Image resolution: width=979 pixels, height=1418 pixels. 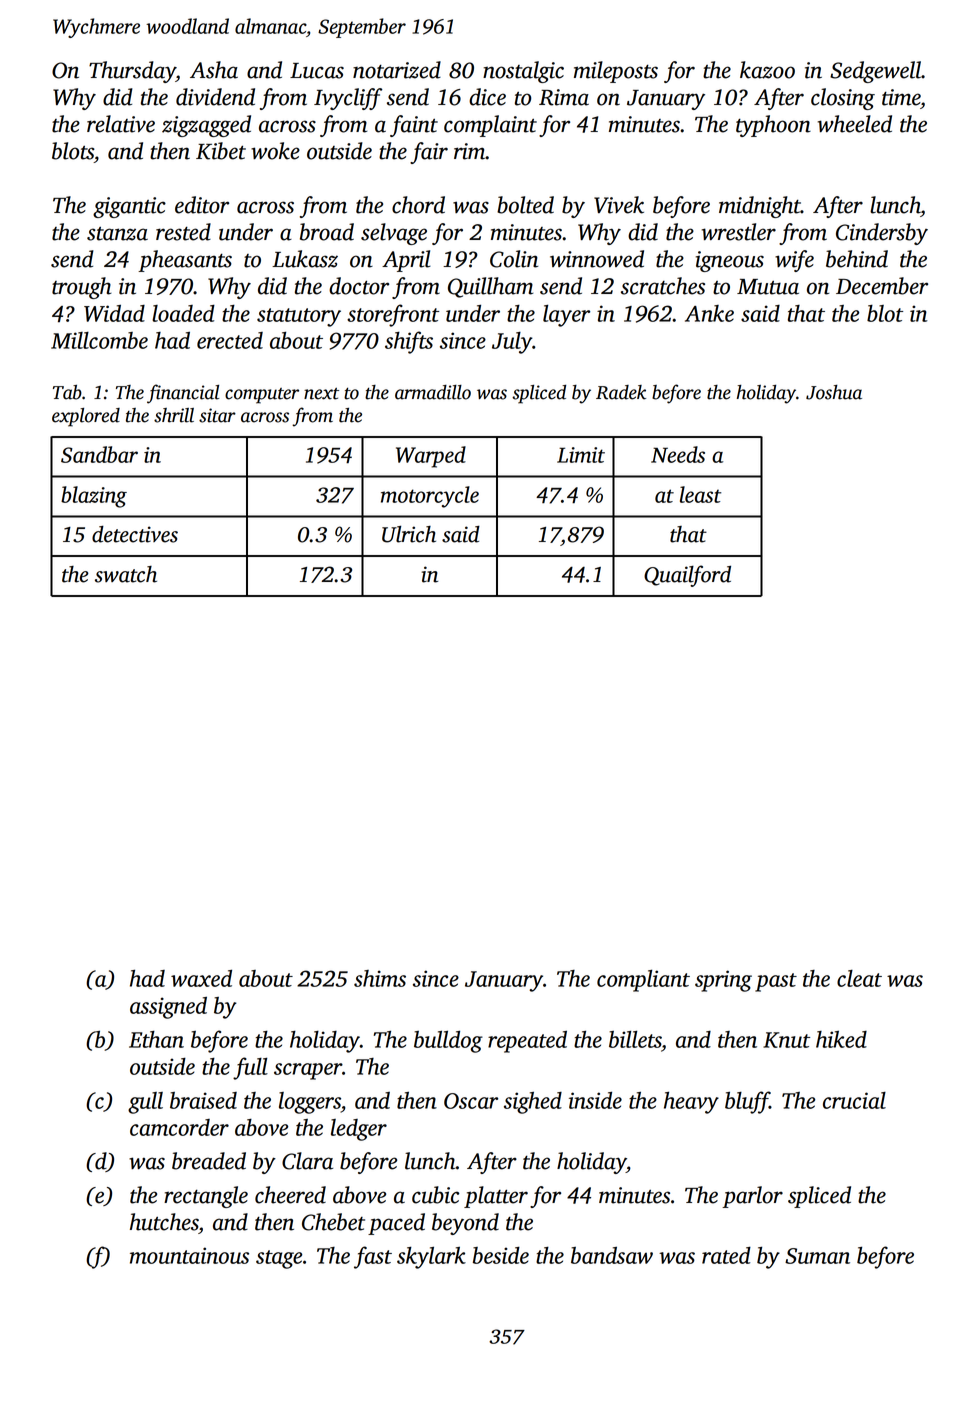 What do you see at coordinates (126, 574) in the screenshot?
I see `swatch` at bounding box center [126, 574].
